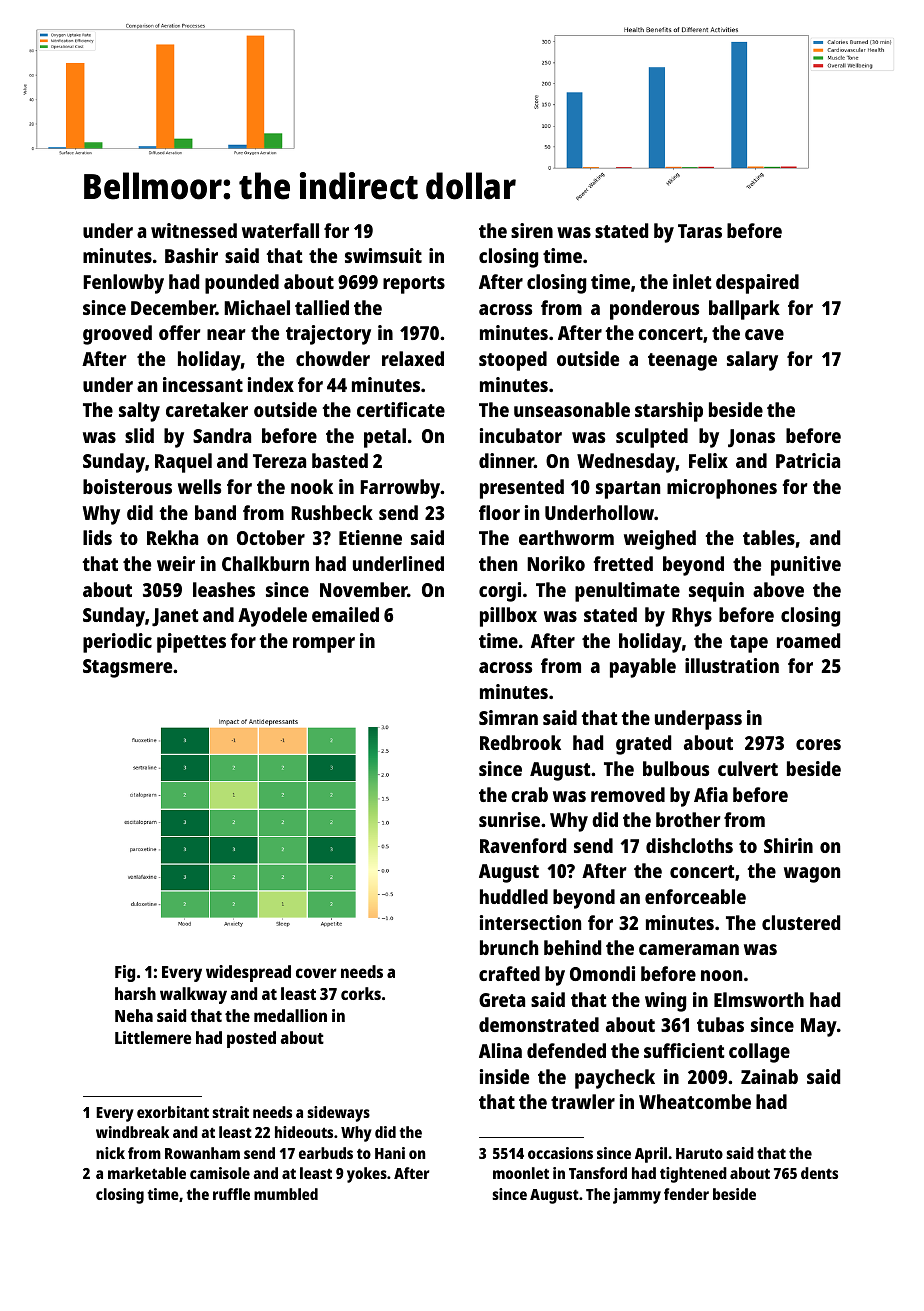 The image size is (924, 1311). I want to click on cover, so click(316, 973).
